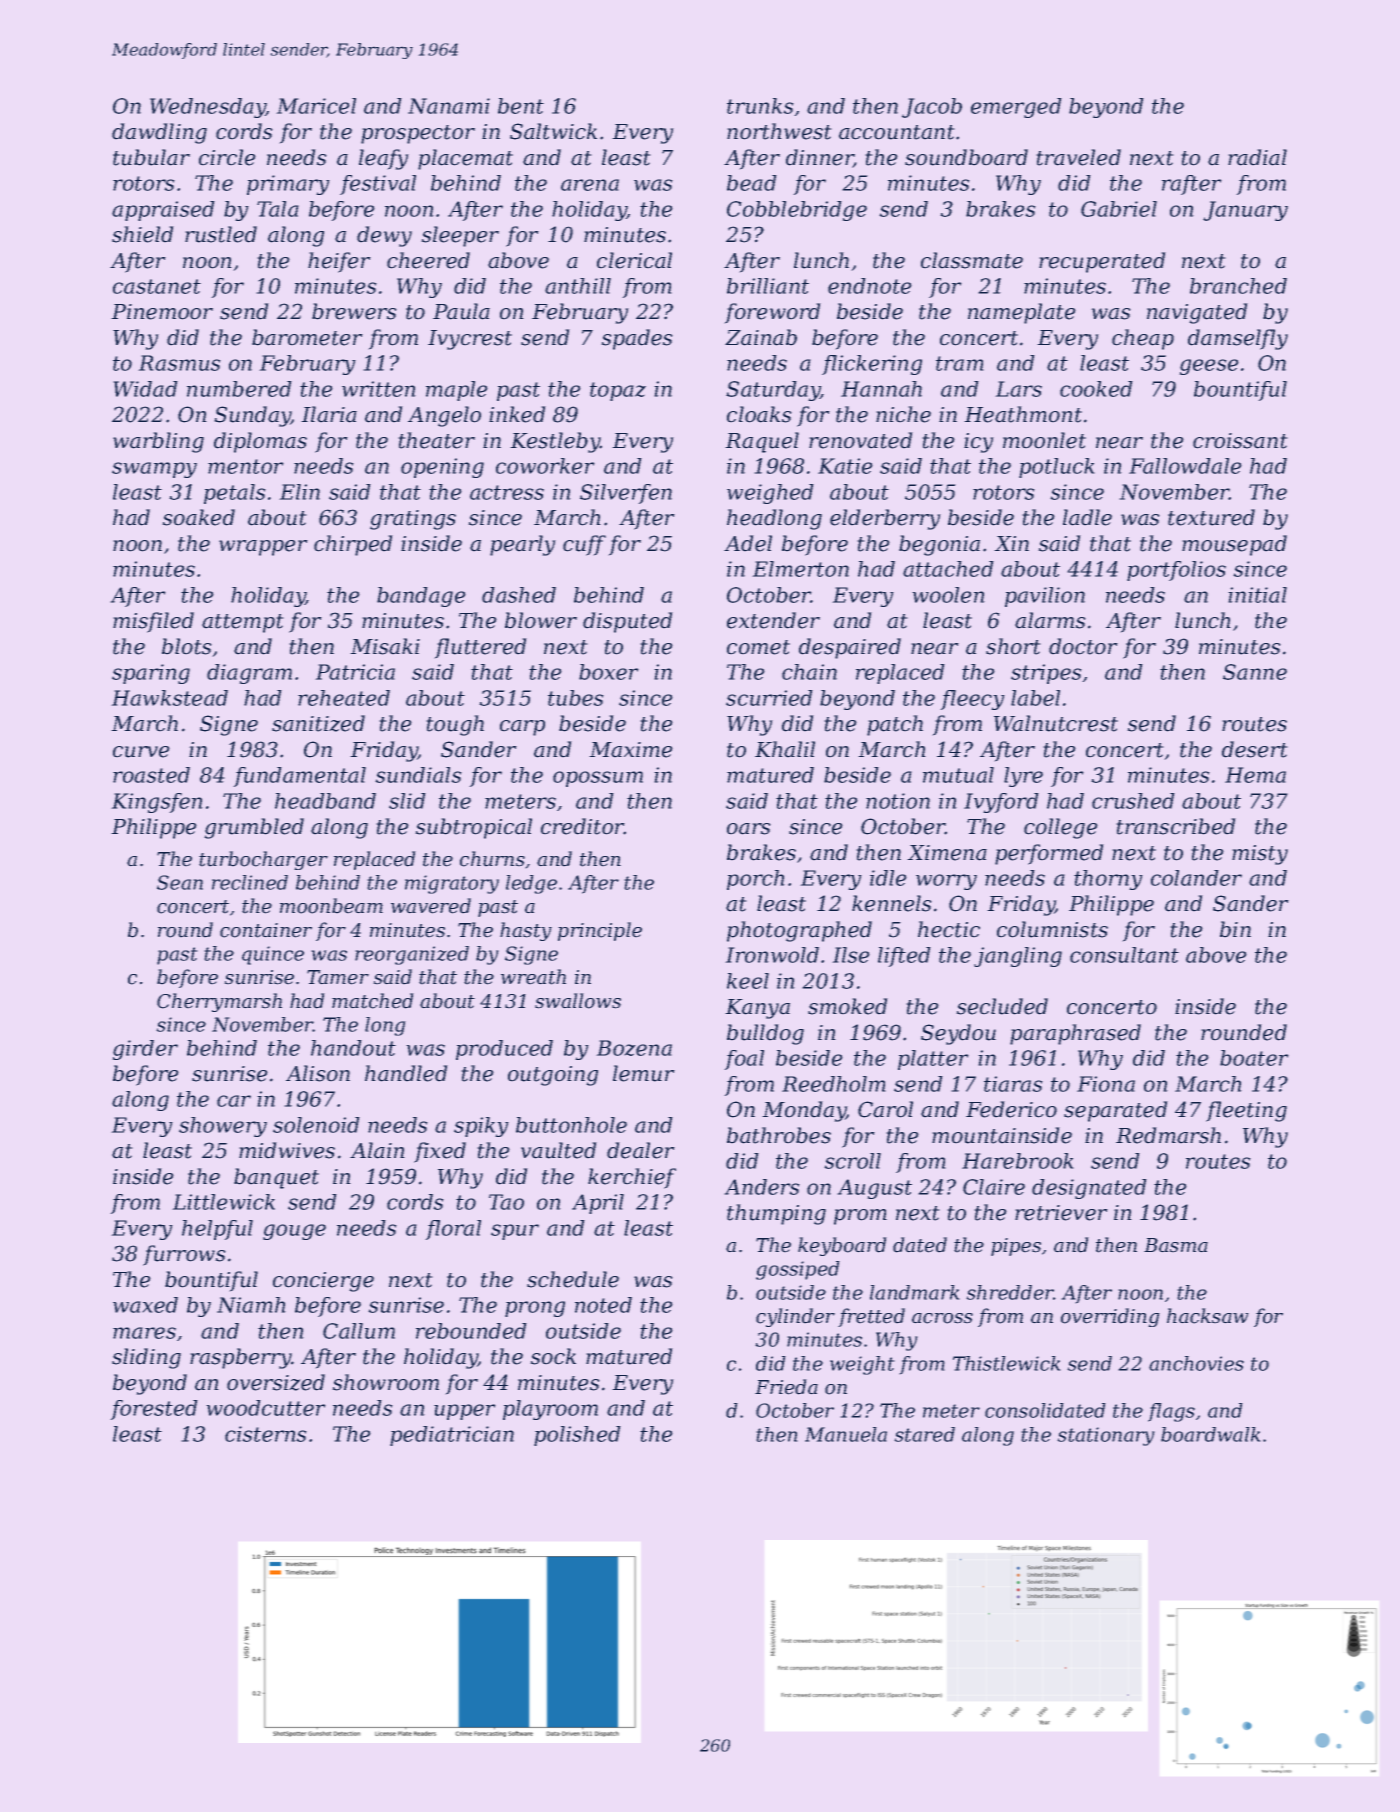  I want to click on Kingsfen, so click(157, 803).
